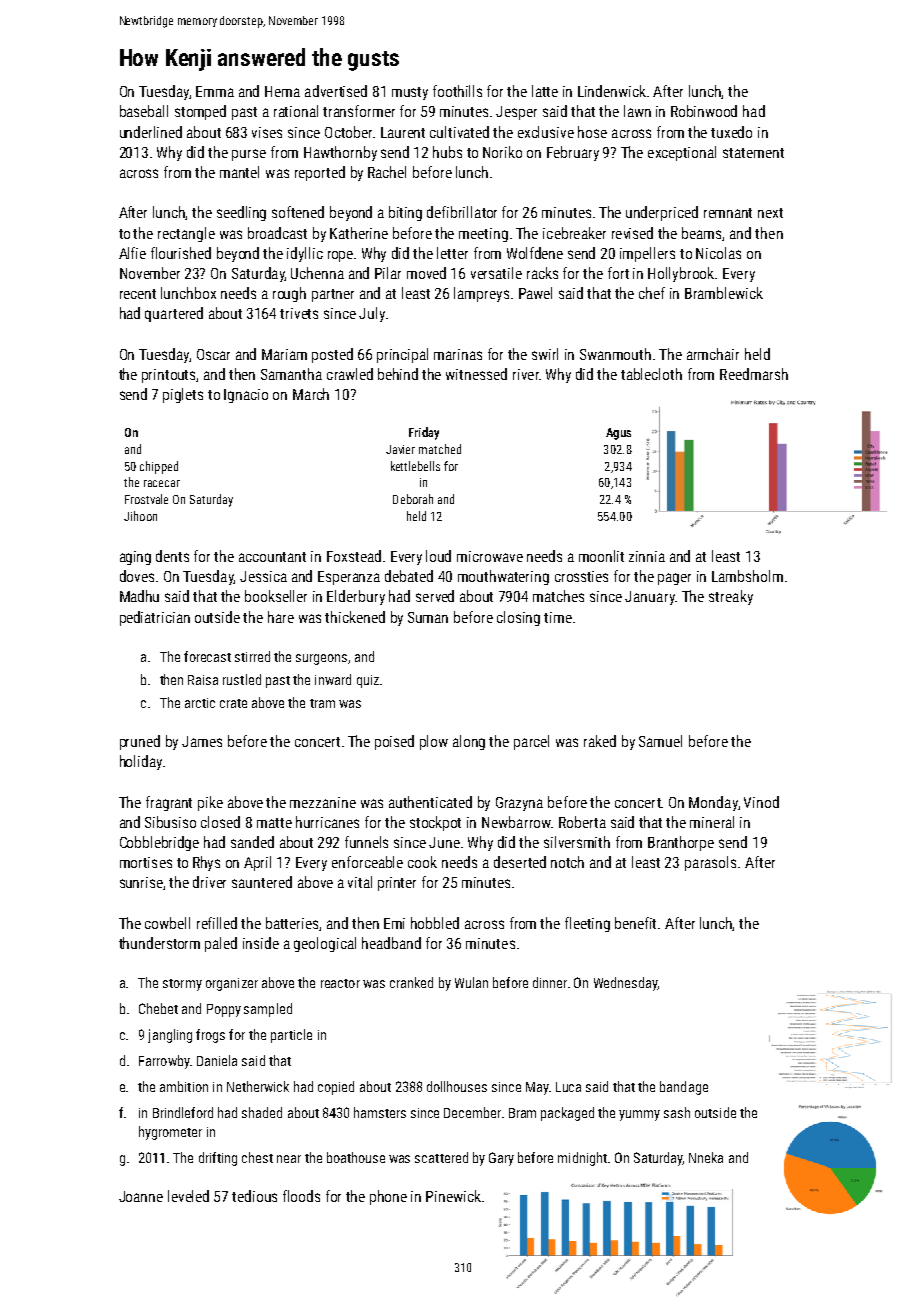 This document has height=1316, width=908. I want to click on Robinwood, so click(704, 111).
